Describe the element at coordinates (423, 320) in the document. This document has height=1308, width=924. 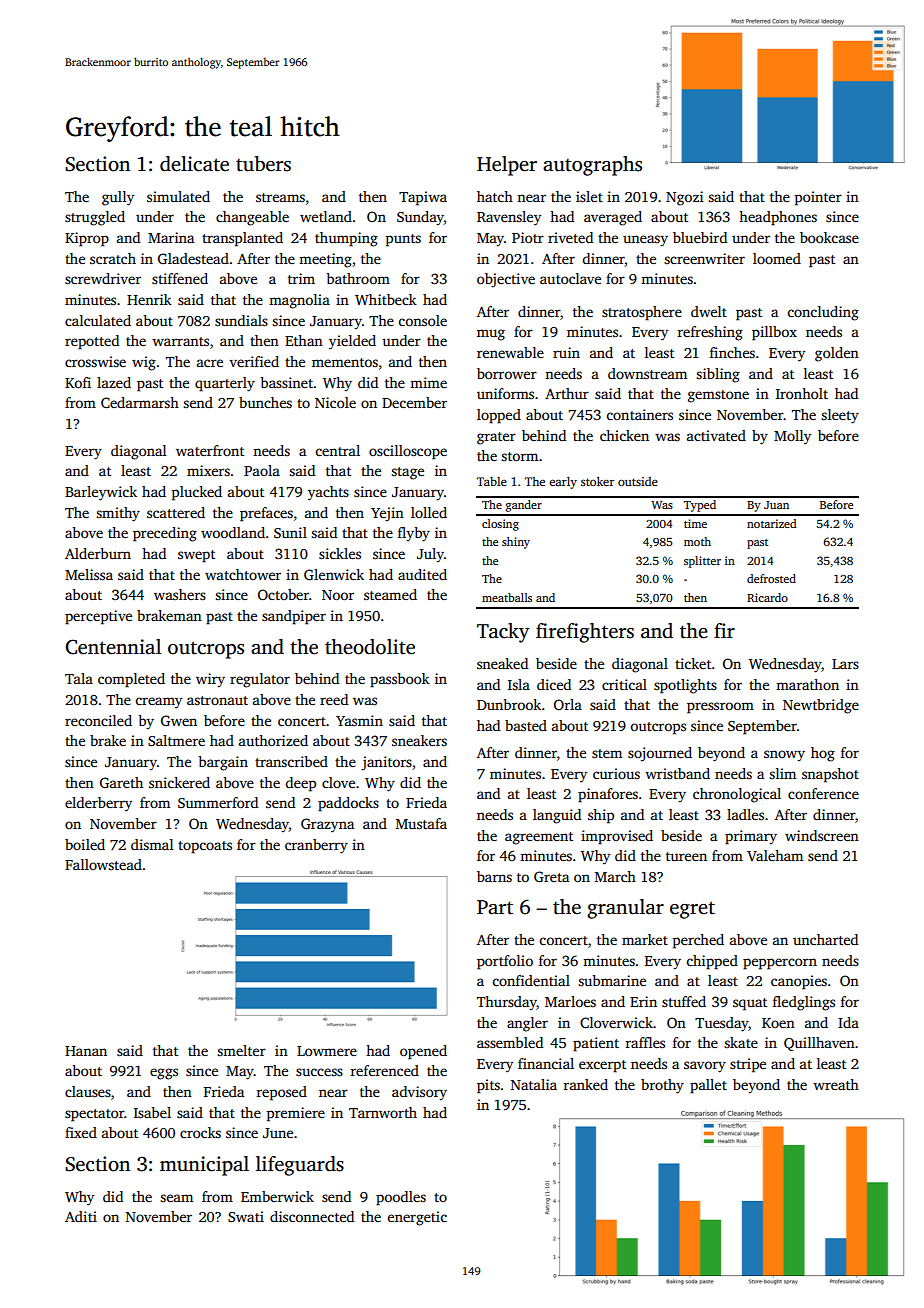
I see `console` at that location.
